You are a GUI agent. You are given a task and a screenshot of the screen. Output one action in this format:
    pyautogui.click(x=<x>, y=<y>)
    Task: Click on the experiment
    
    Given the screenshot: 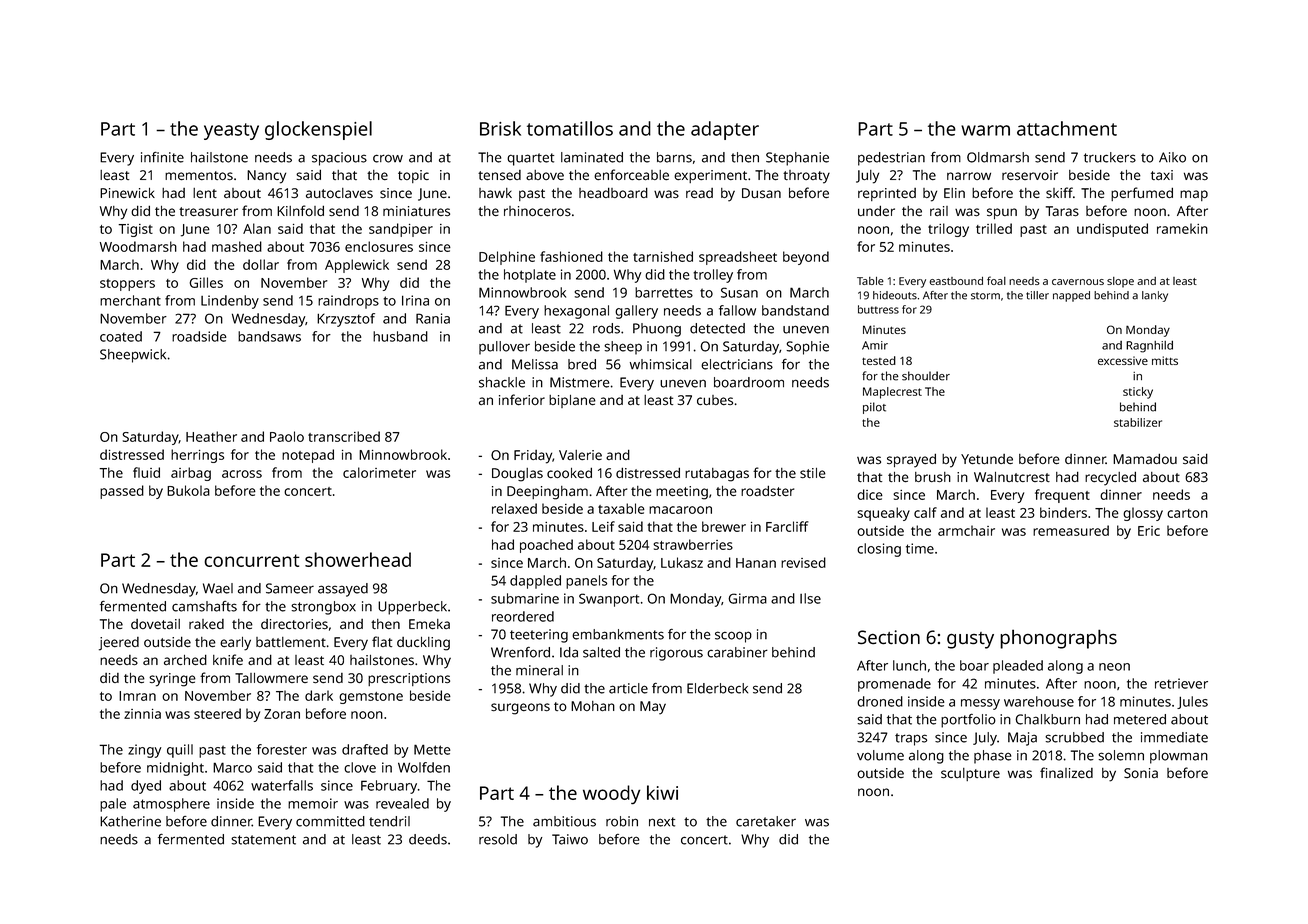 What is the action you would take?
    pyautogui.click(x=710, y=176)
